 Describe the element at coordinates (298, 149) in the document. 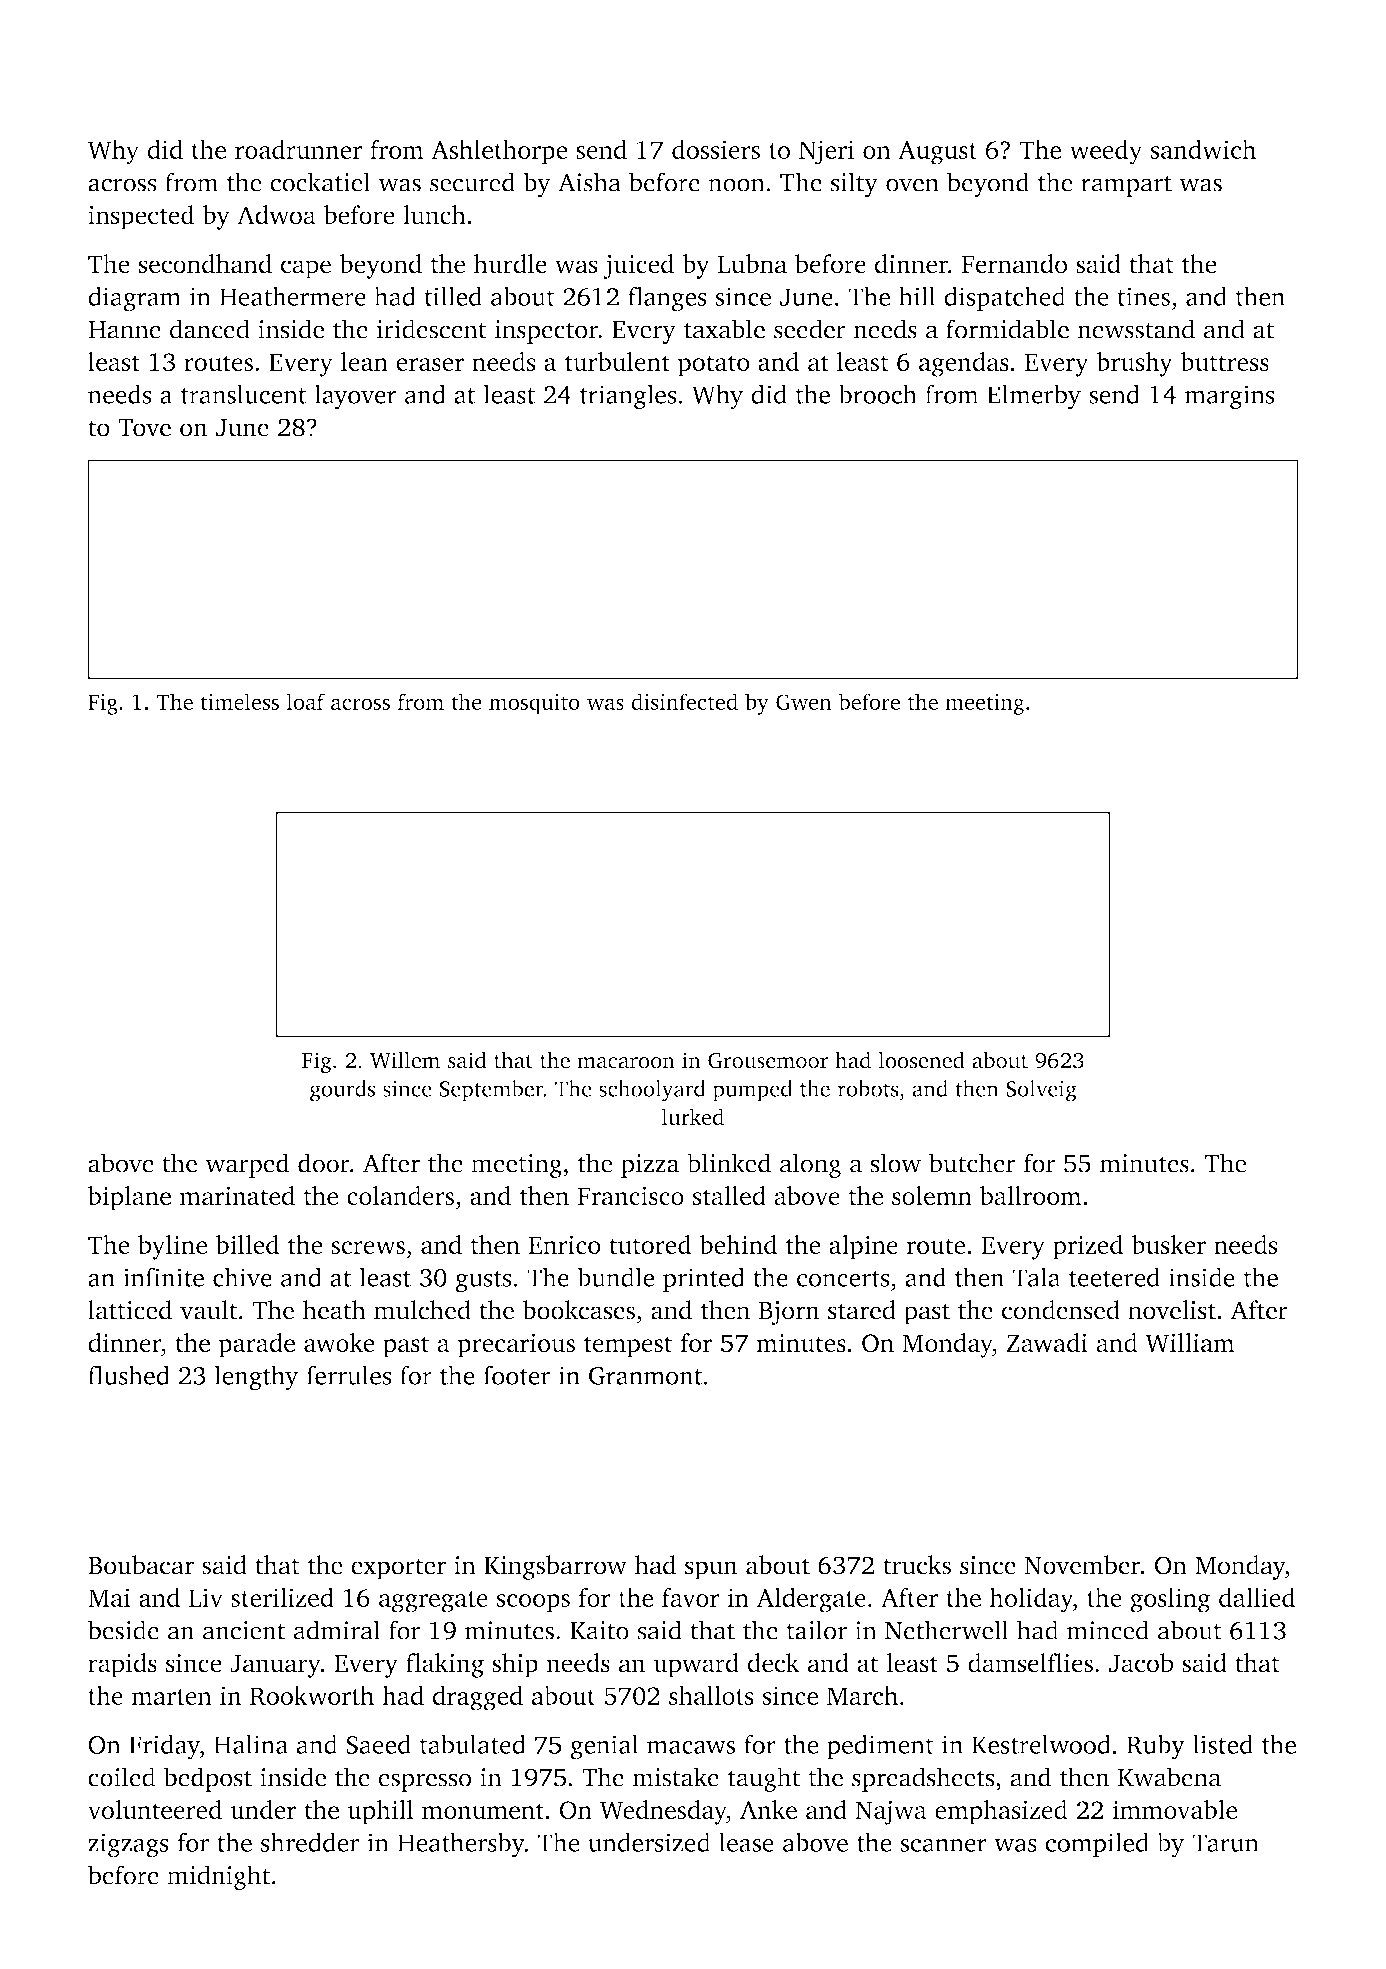

I see `roadrunner` at that location.
